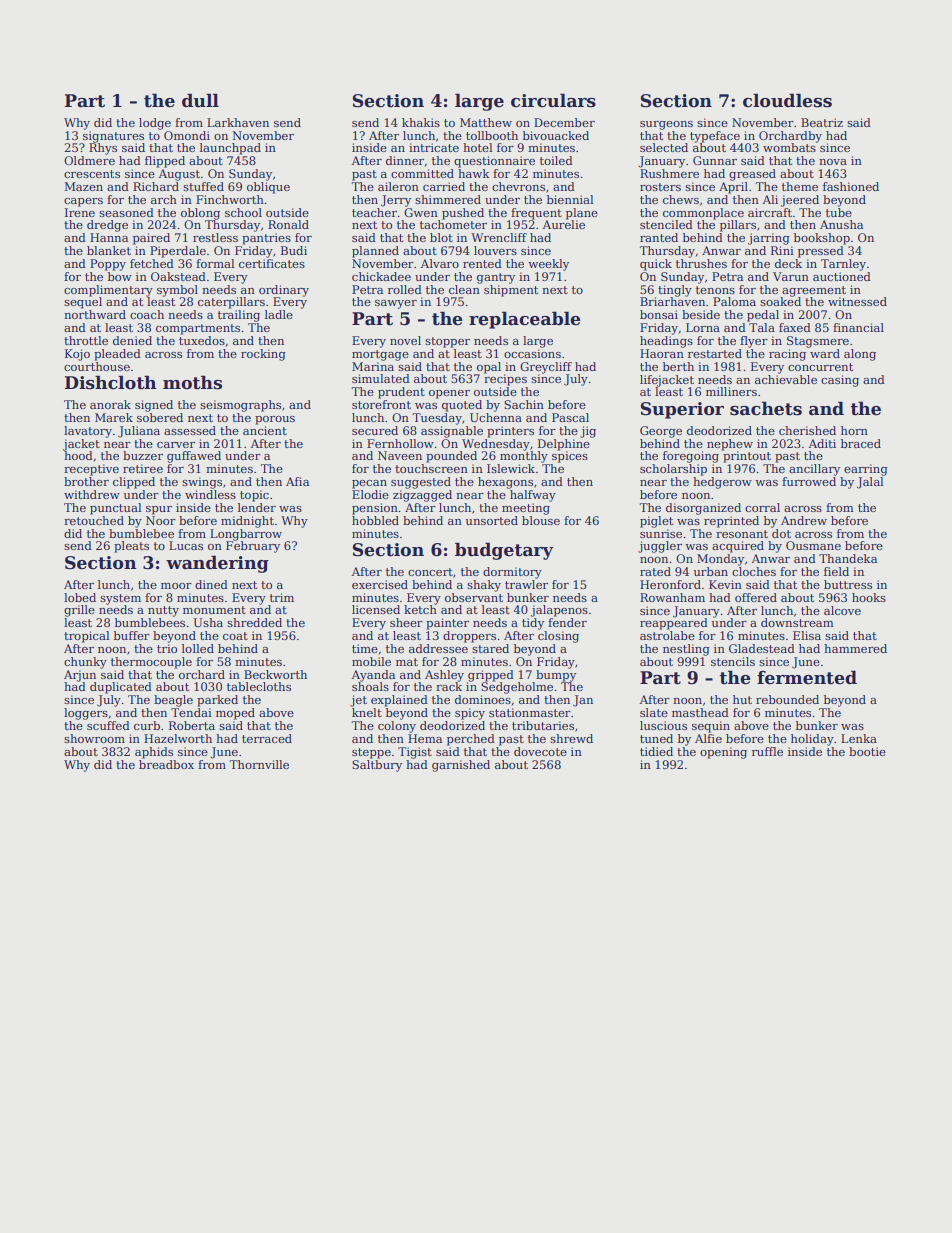 This screenshot has width=952, height=1233. Describe the element at coordinates (767, 751) in the screenshot. I see `ruffle` at that location.
